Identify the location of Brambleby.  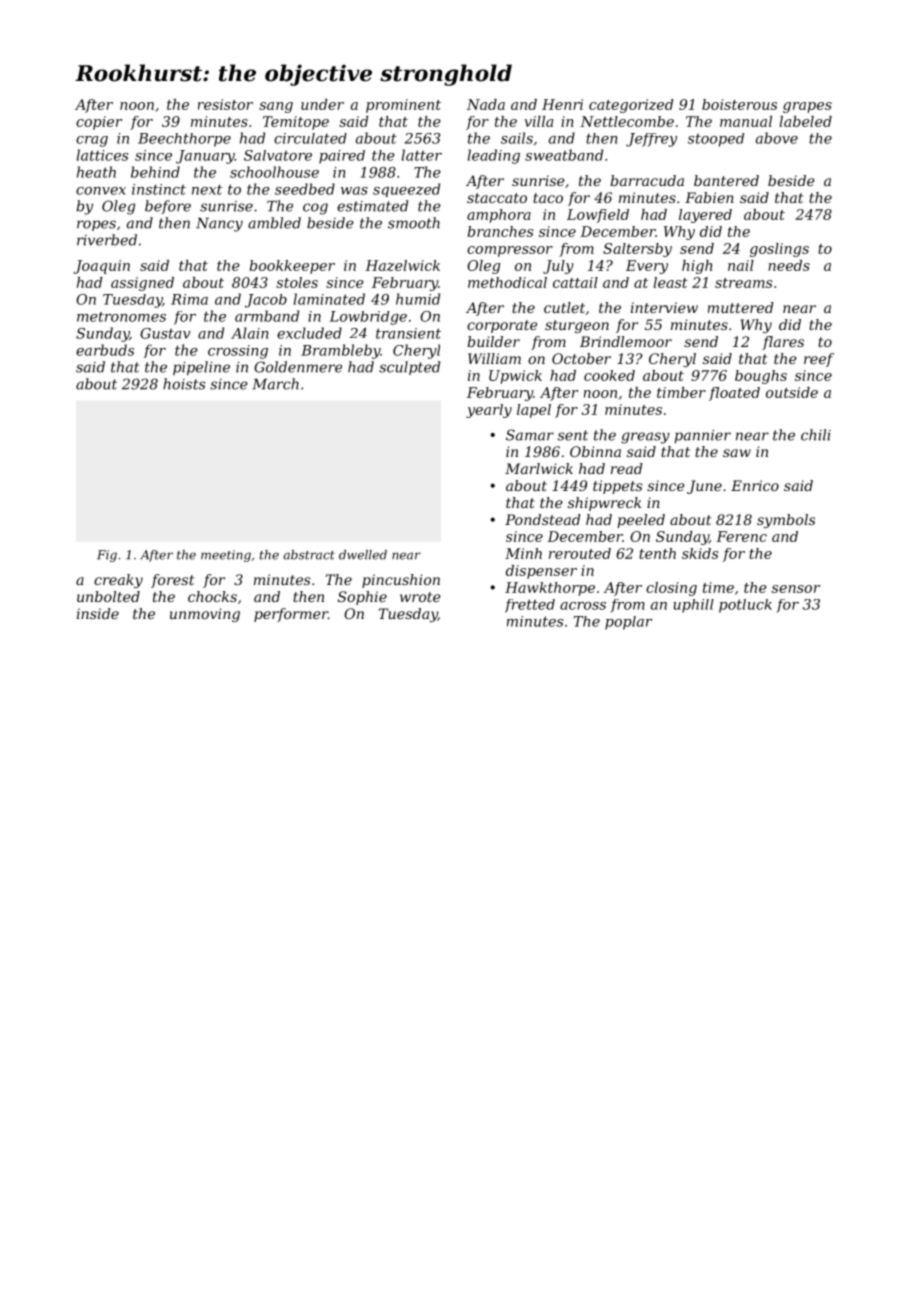
(340, 351).
